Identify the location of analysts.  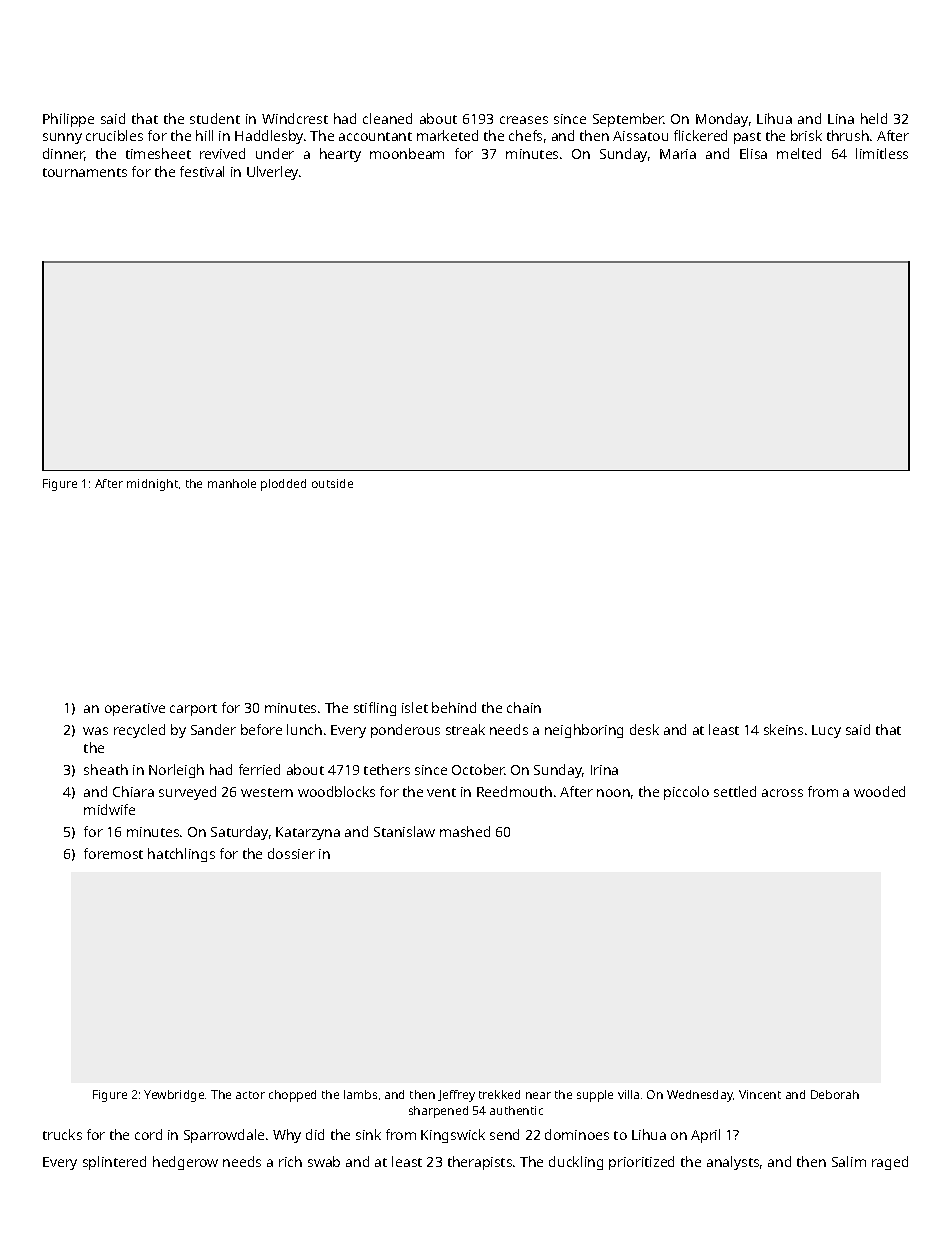
(733, 1163).
